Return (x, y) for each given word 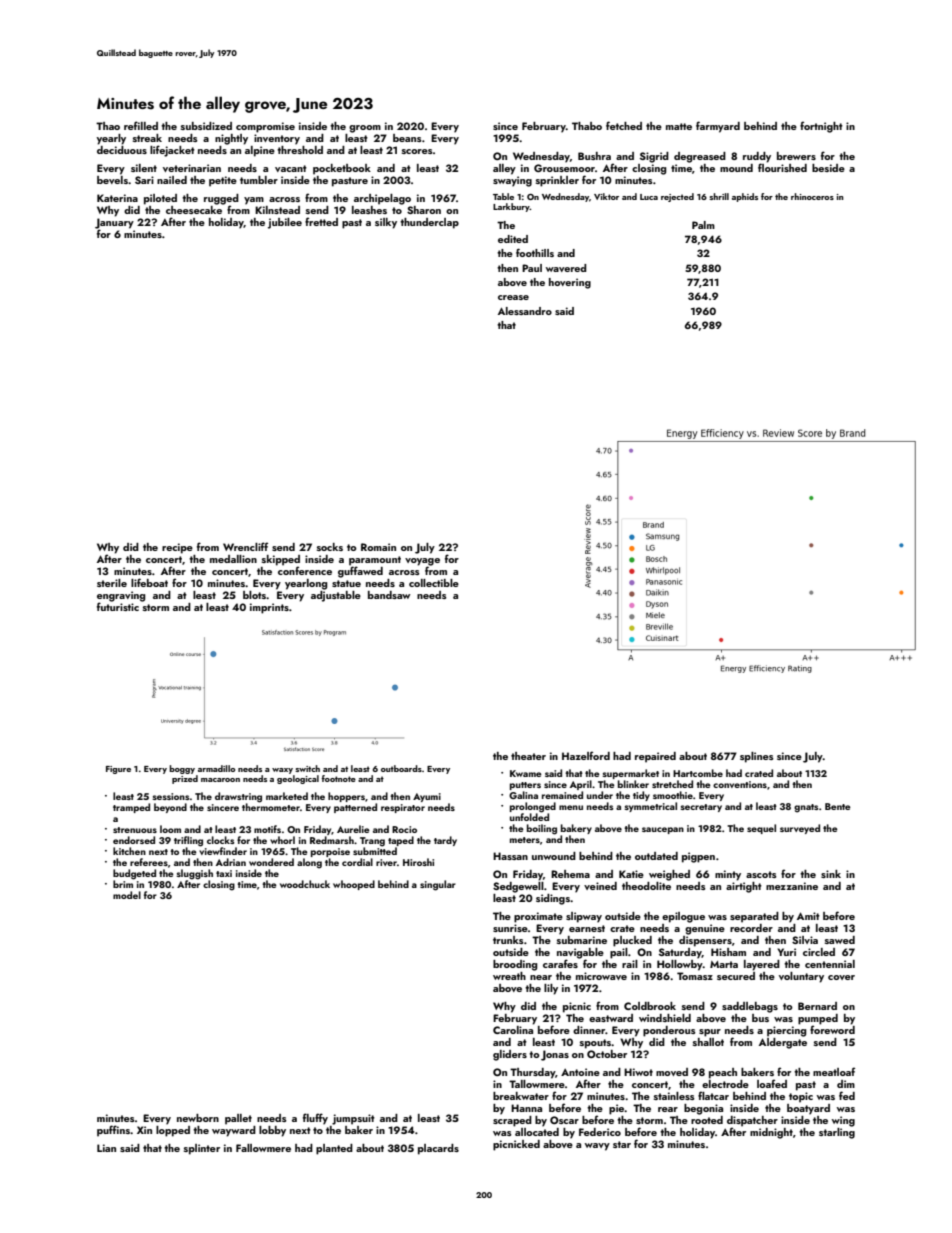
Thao (108, 126)
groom (365, 129)
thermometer (271, 807)
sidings (553, 899)
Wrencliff (245, 546)
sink (831, 874)
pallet (238, 1119)
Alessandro (525, 311)
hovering (570, 283)
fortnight (821, 127)
